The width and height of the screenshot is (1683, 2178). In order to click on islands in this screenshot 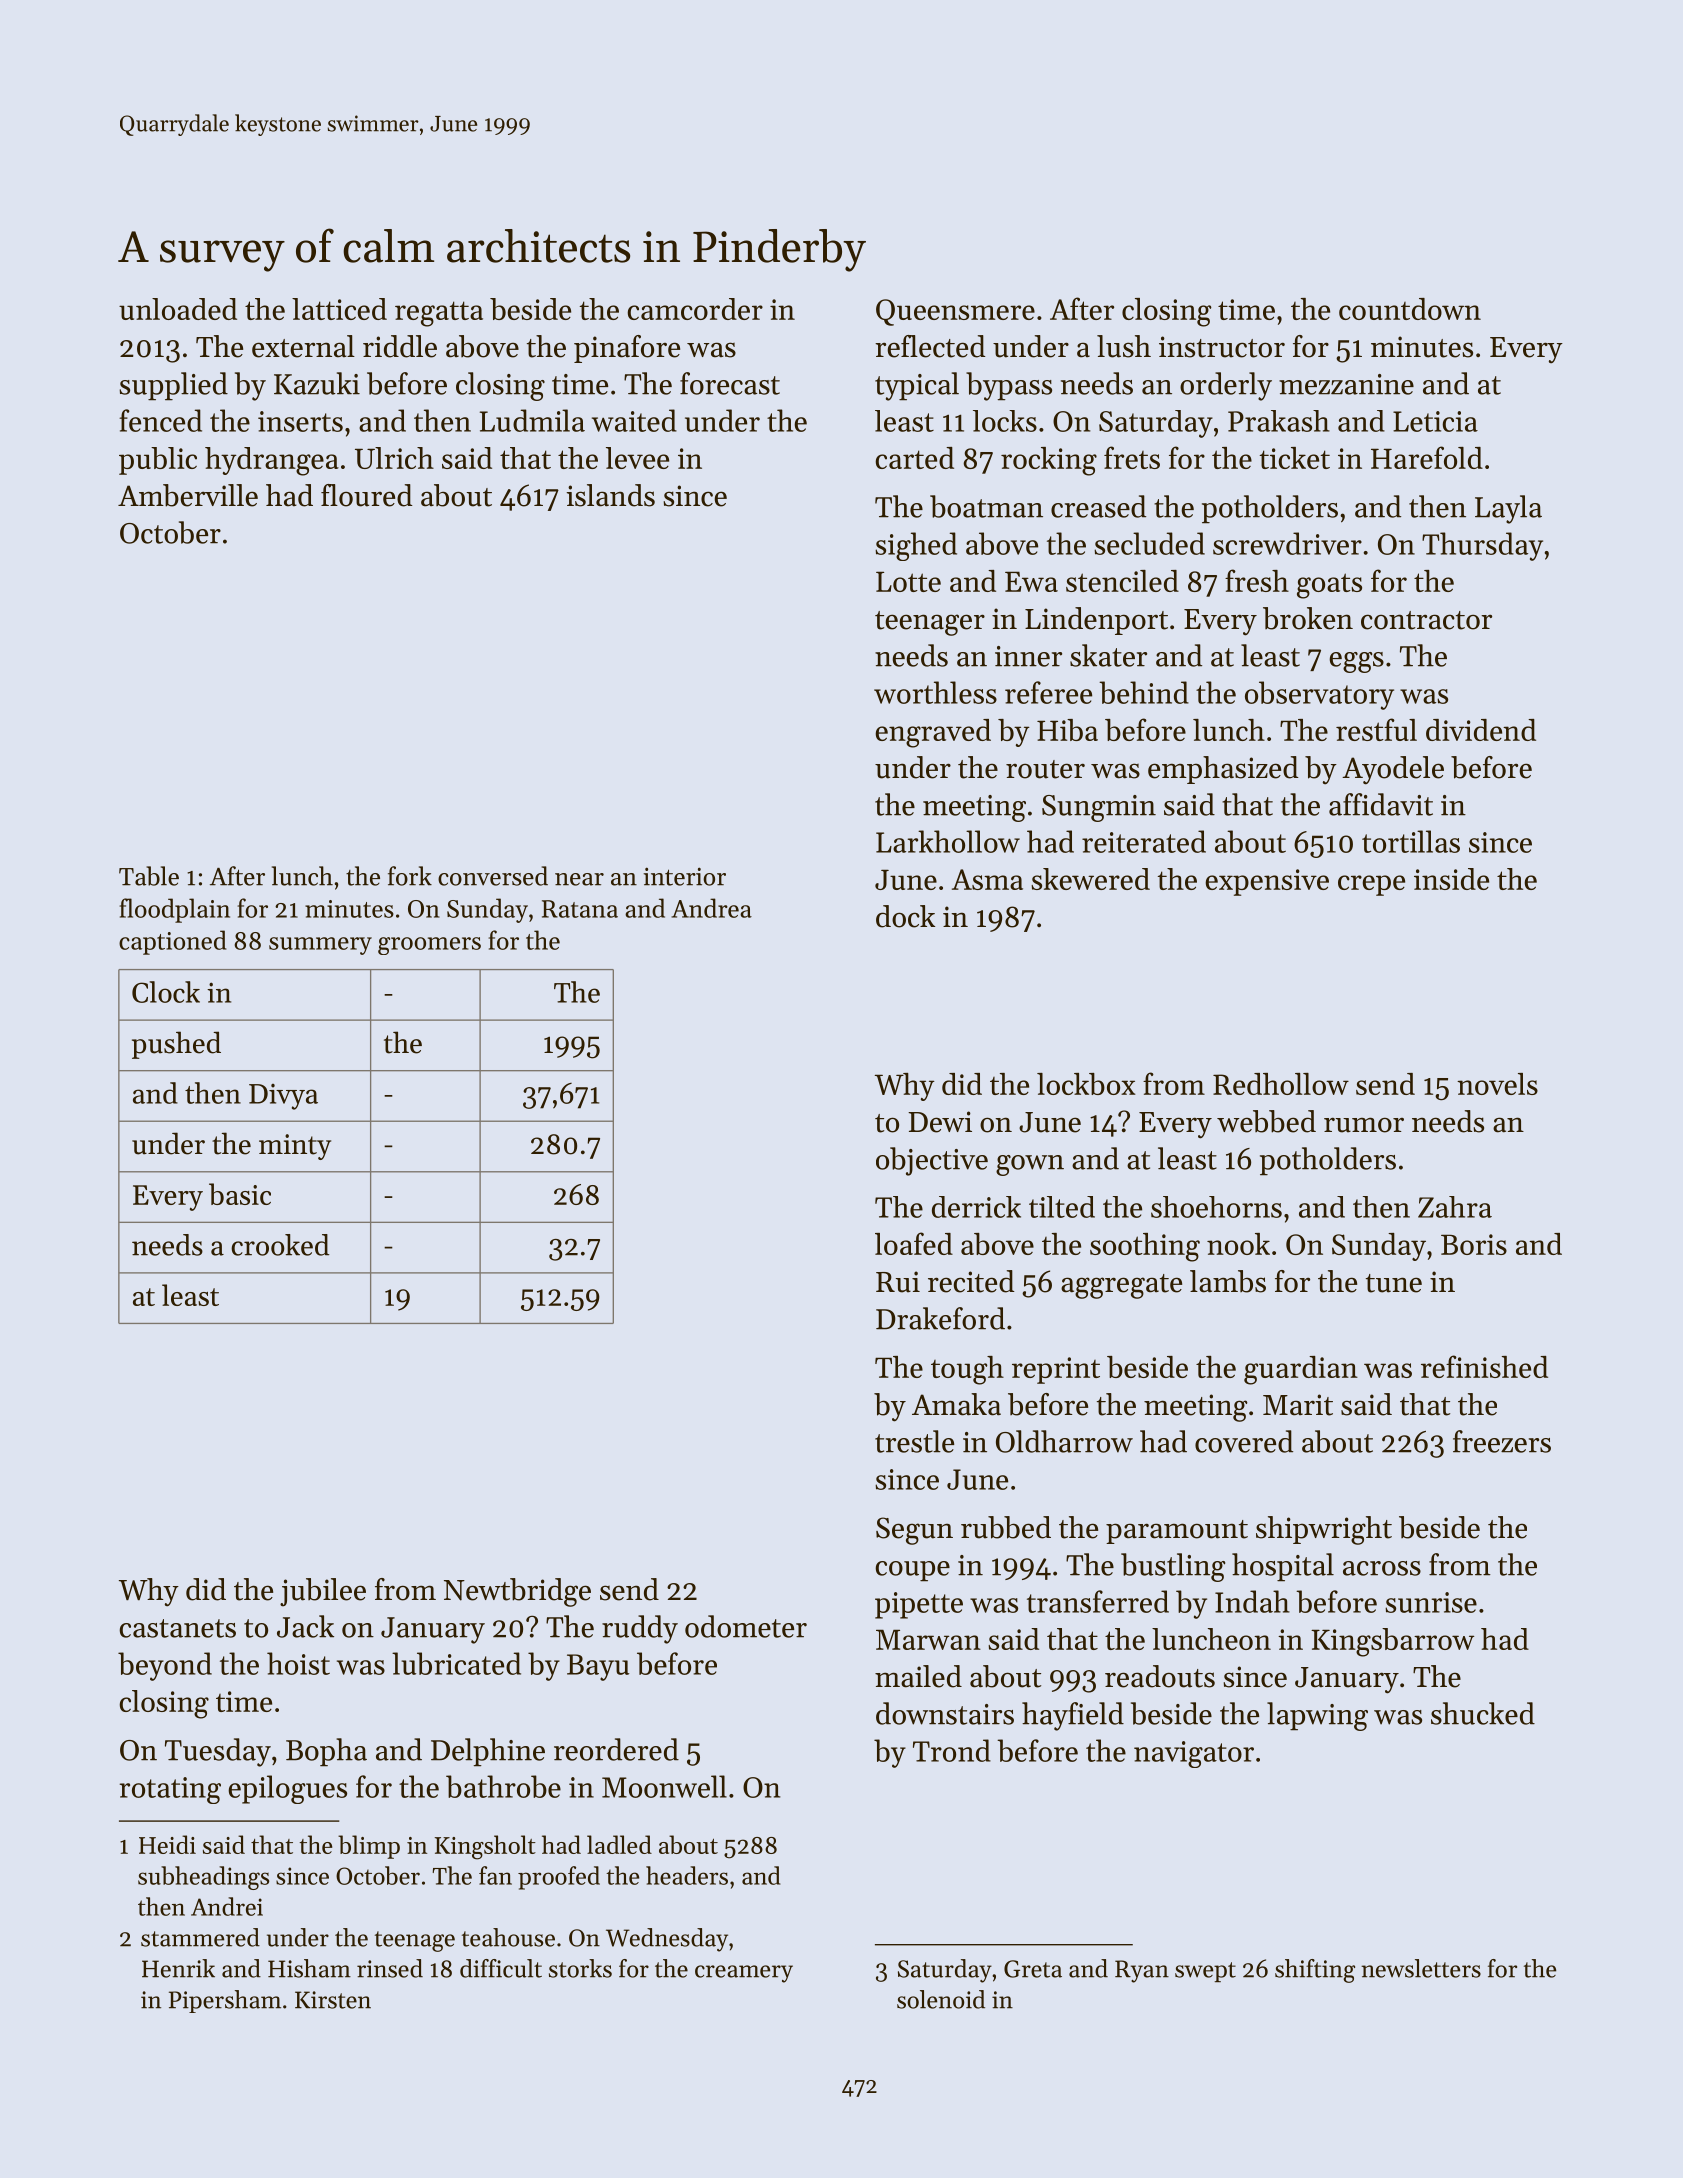, I will do `click(611, 495)`.
